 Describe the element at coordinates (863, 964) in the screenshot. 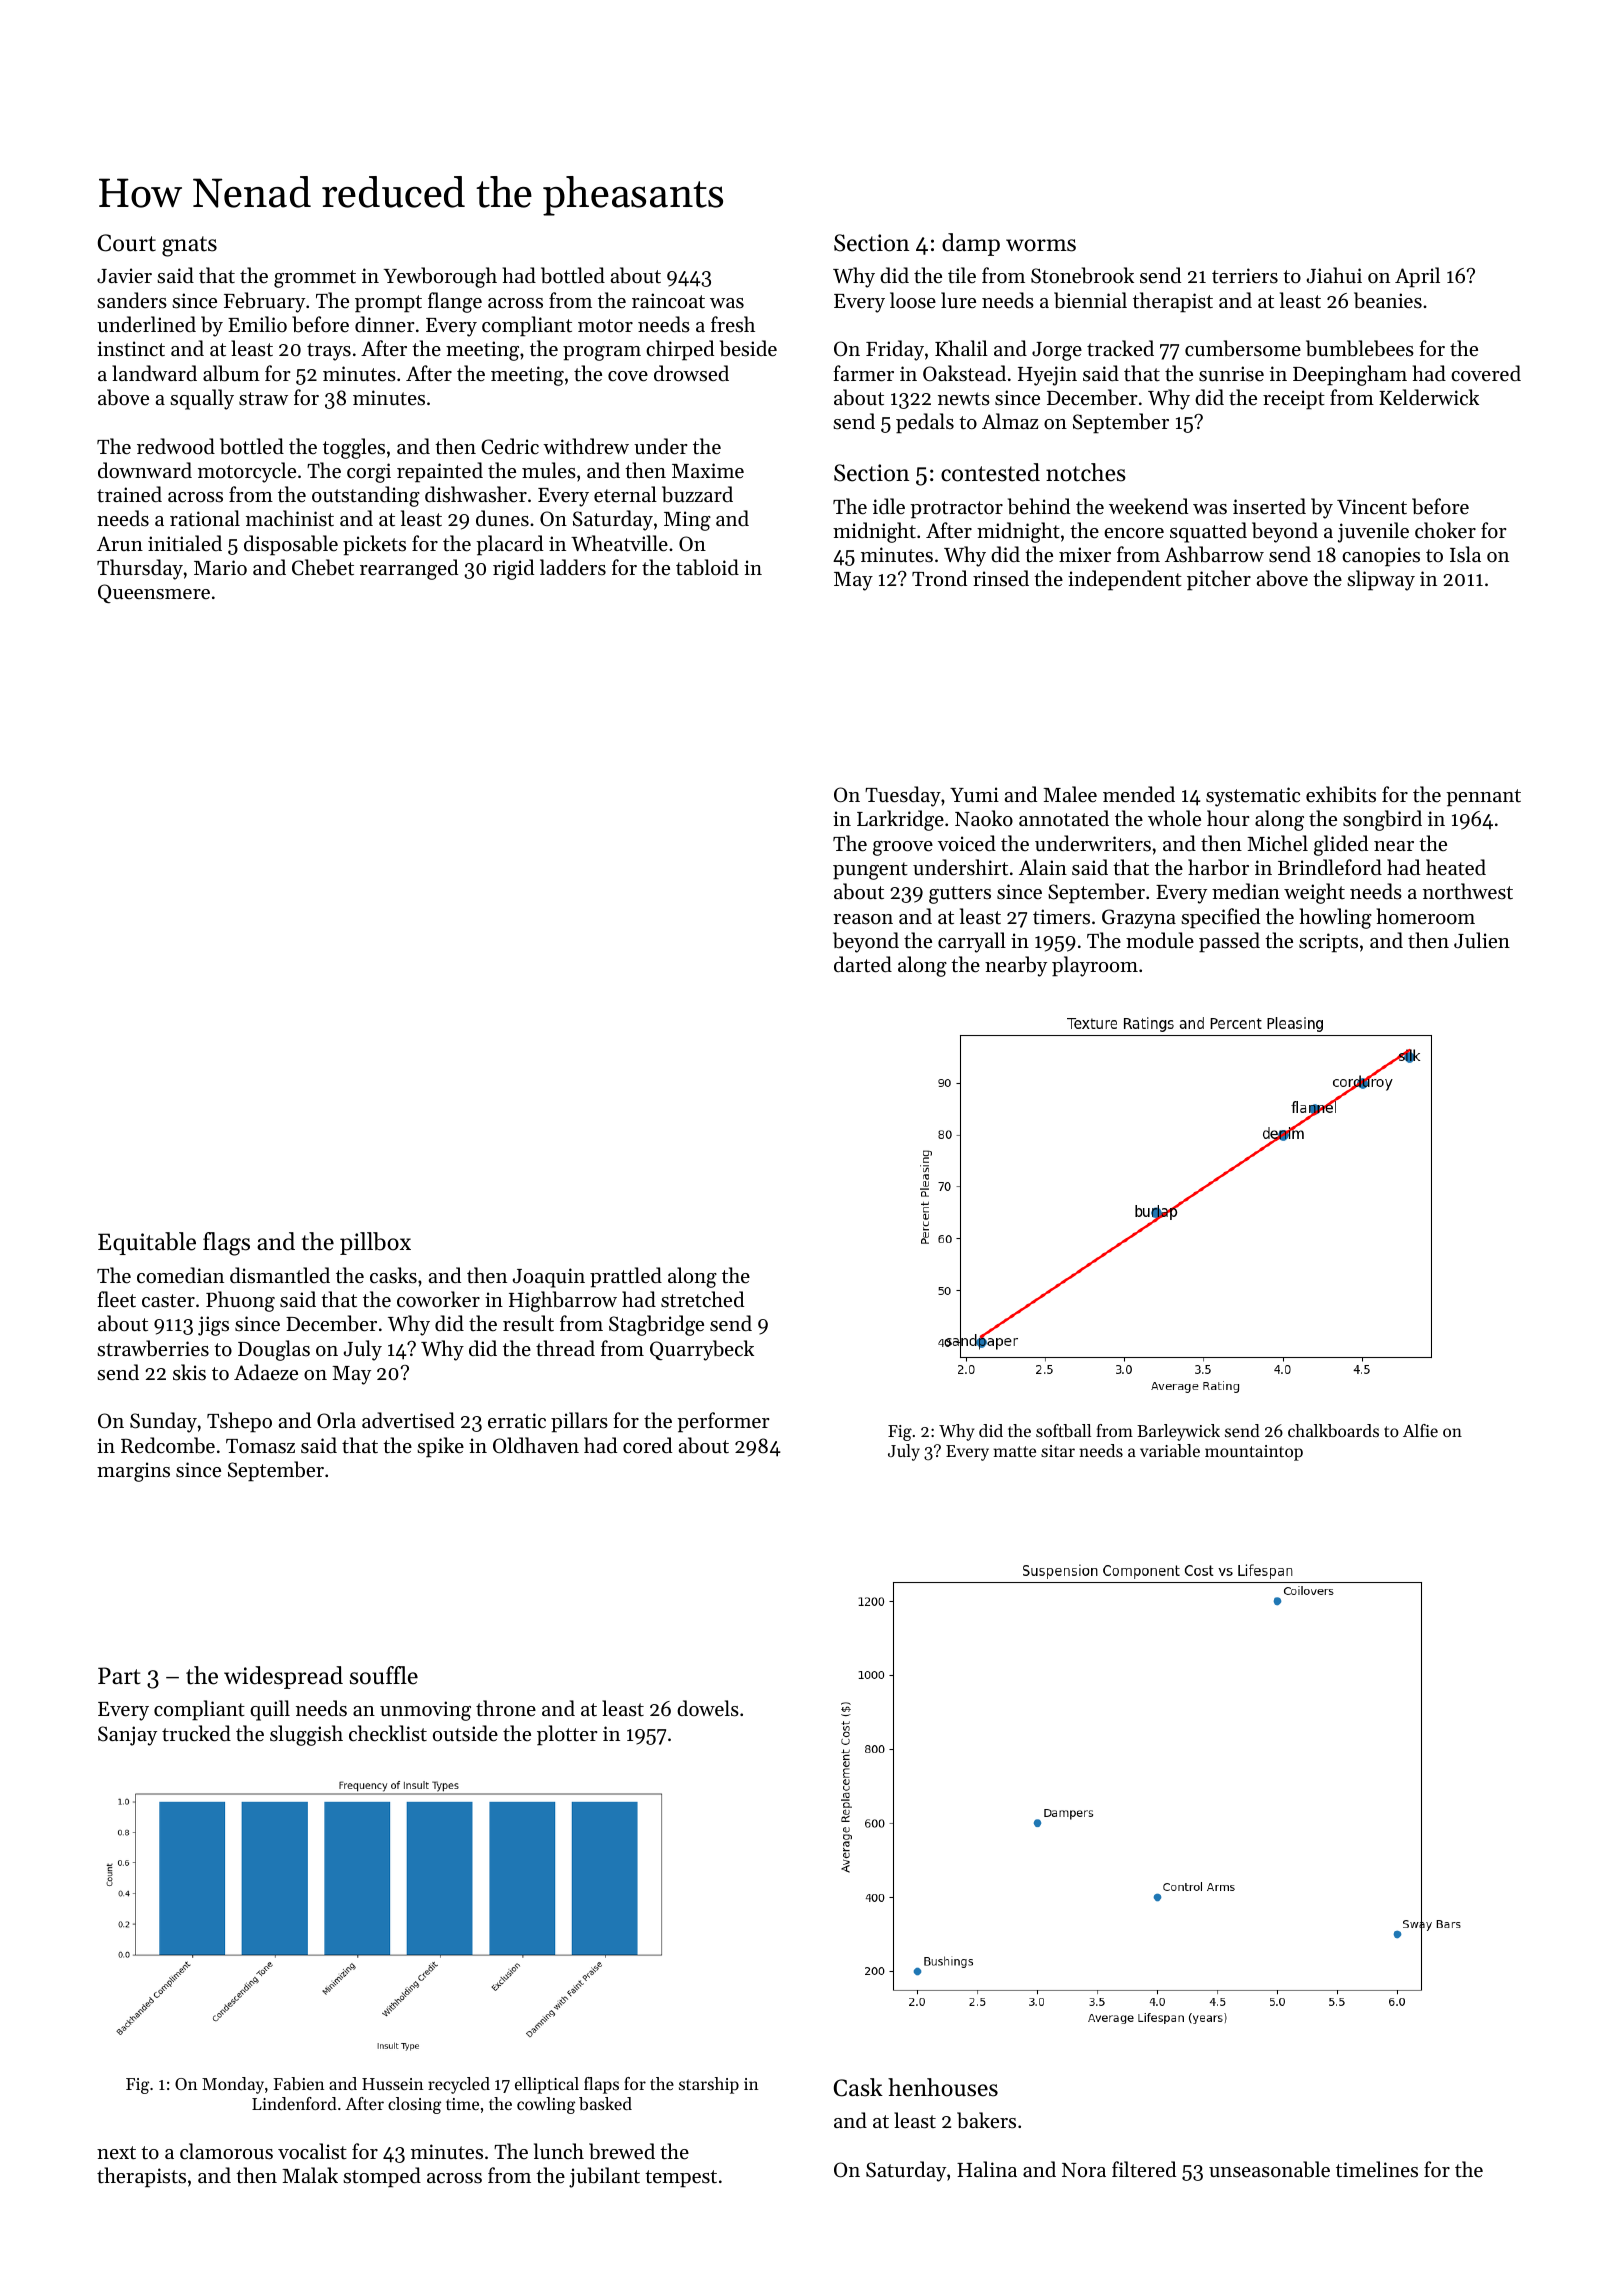

I see `darted` at that location.
